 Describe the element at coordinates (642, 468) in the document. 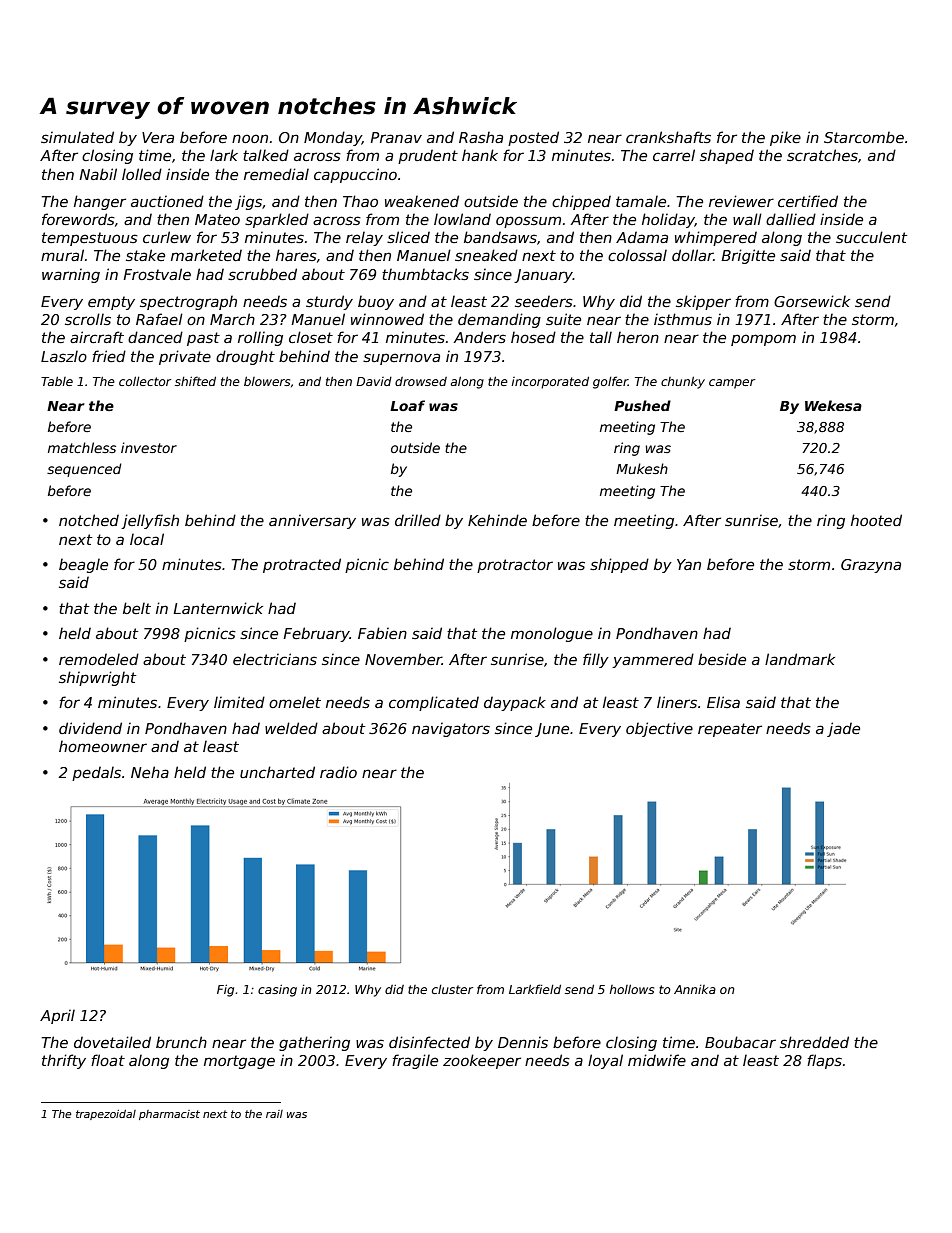

I see `Mukesh` at that location.
